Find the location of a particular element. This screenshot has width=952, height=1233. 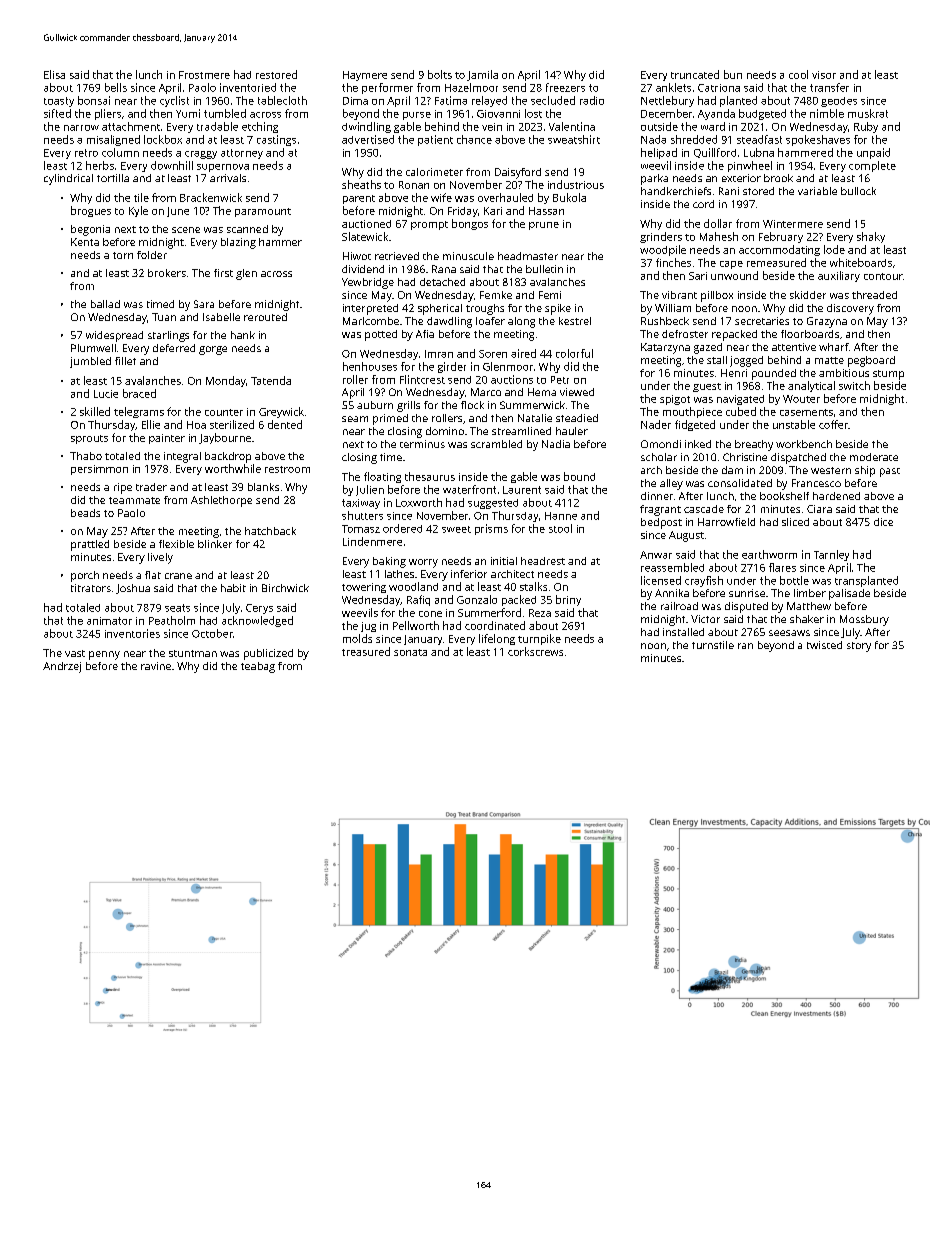

Summerford is located at coordinates (489, 612).
